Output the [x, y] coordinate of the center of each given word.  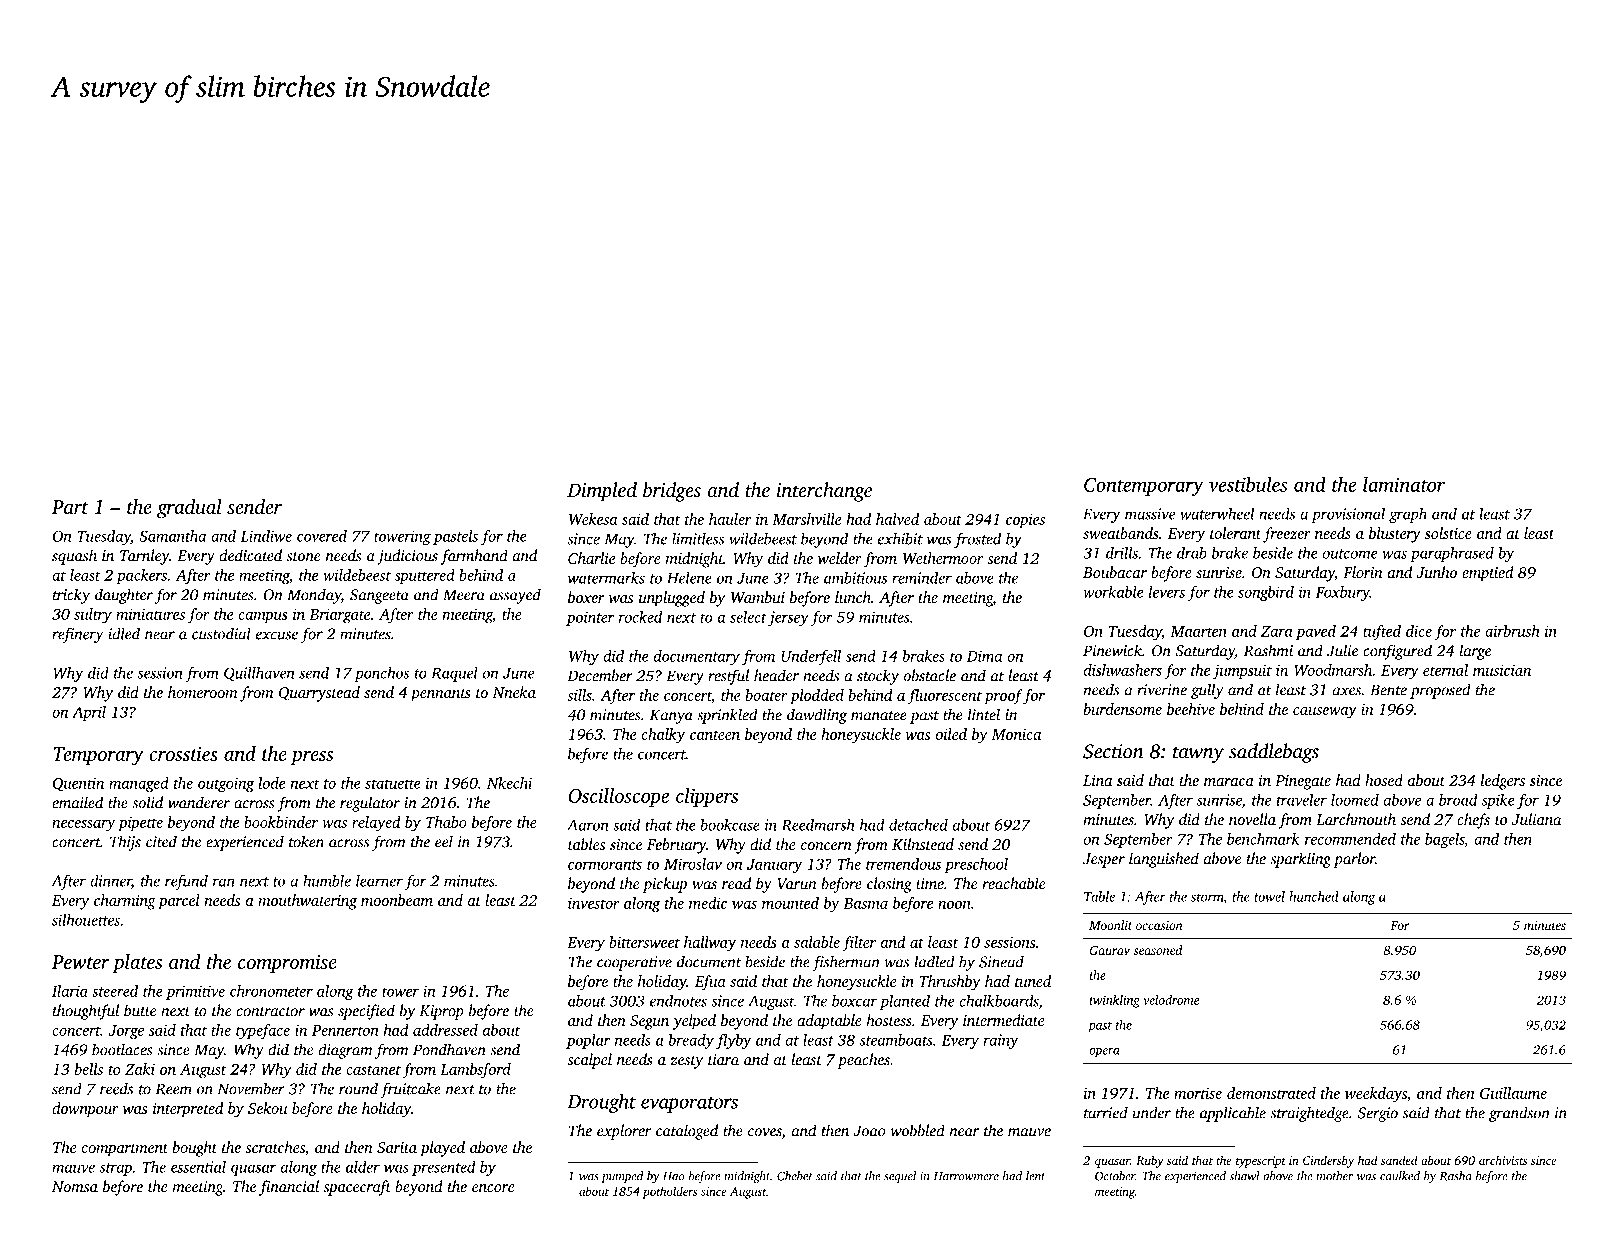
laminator [1404, 484]
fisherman [846, 963]
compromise [287, 964]
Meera [464, 595]
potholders [669, 1192]
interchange [824, 492]
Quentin [78, 784]
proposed [1440, 691]
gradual [189, 509]
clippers [707, 797]
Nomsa [75, 1186]
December [600, 675]
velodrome [1171, 1000]
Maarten [1198, 631]
